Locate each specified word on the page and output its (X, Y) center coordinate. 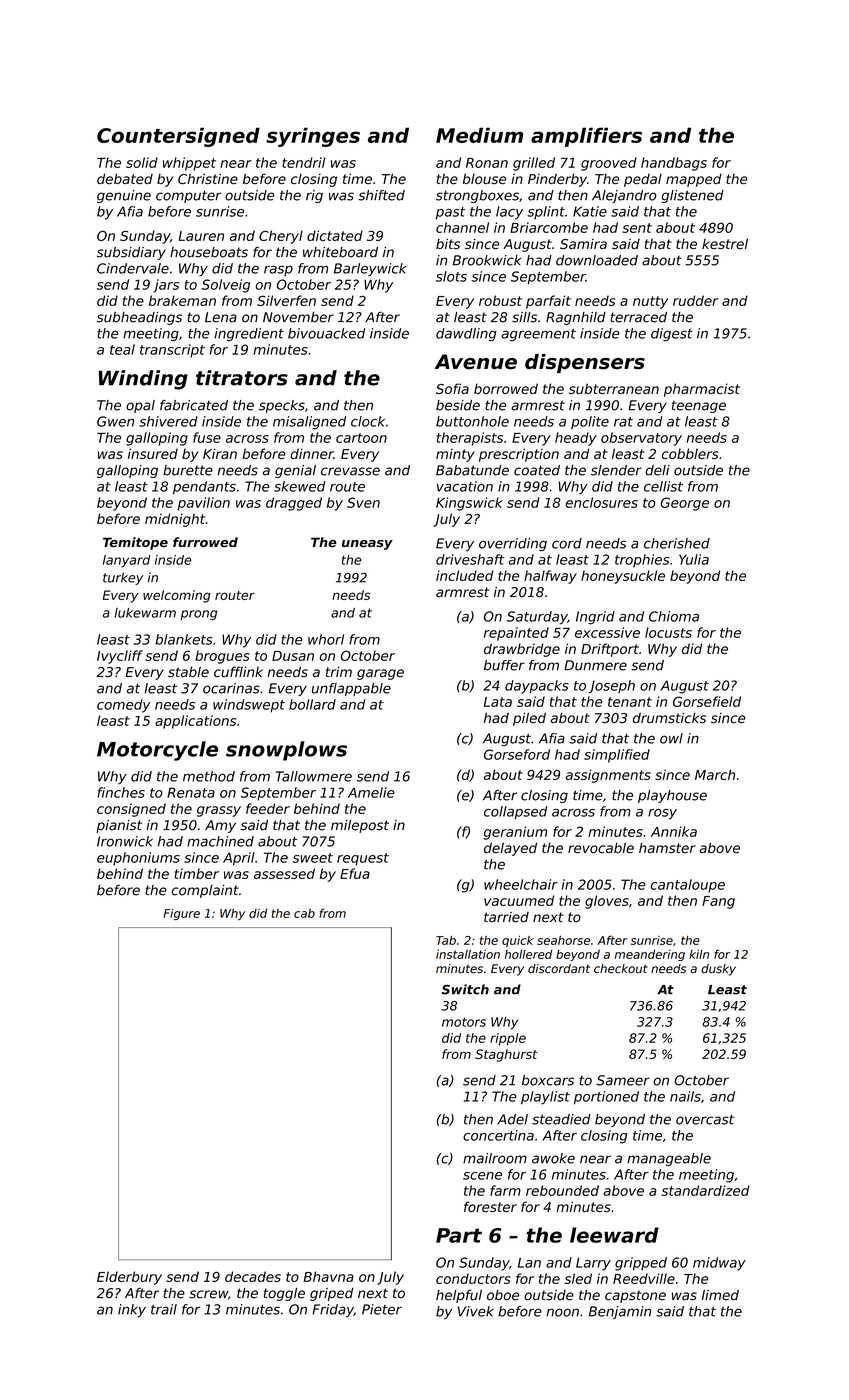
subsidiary (131, 253)
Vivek (476, 1311)
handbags (674, 164)
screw (208, 1294)
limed (720, 1295)
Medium (479, 135)
